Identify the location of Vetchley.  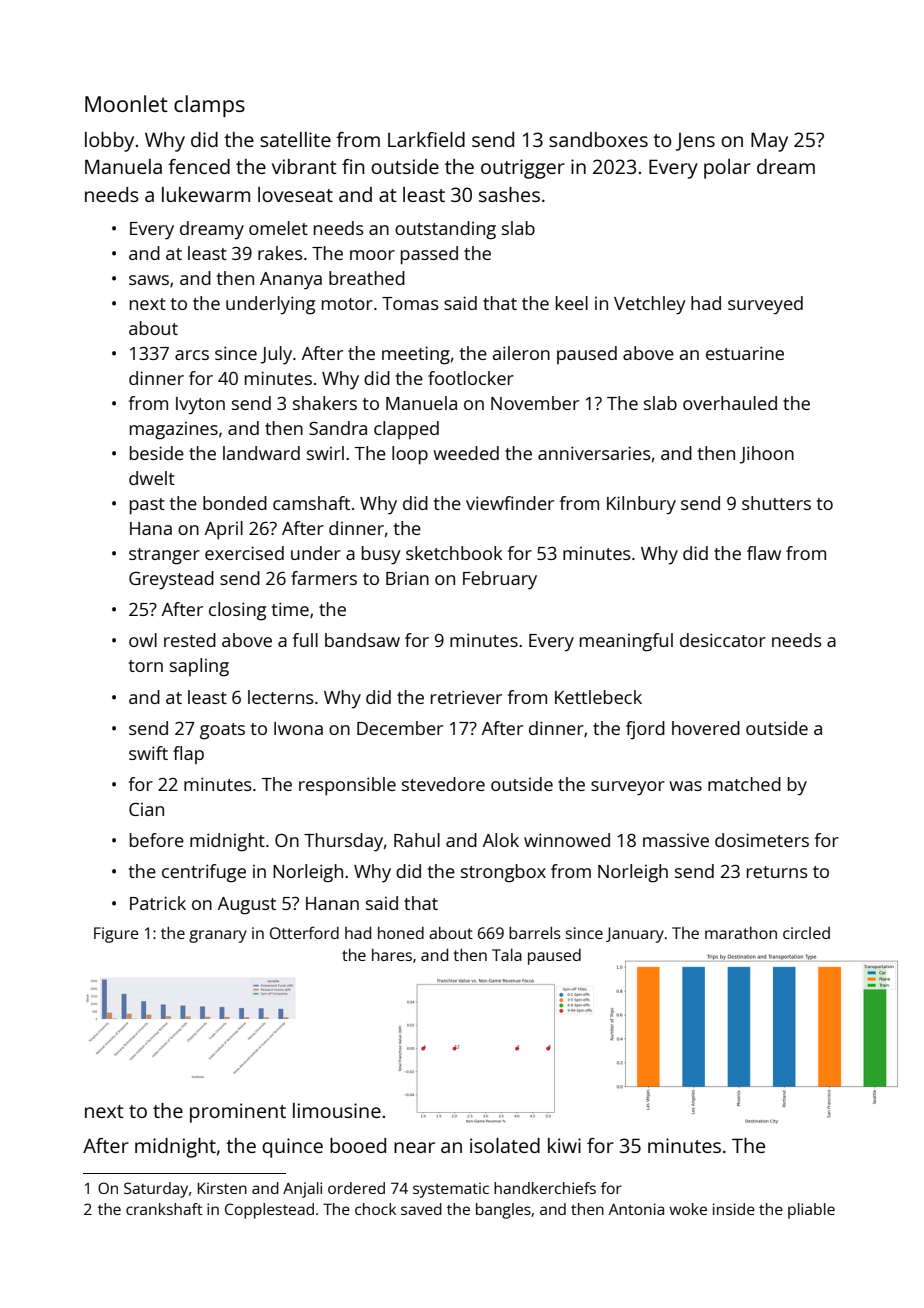
(650, 305).
